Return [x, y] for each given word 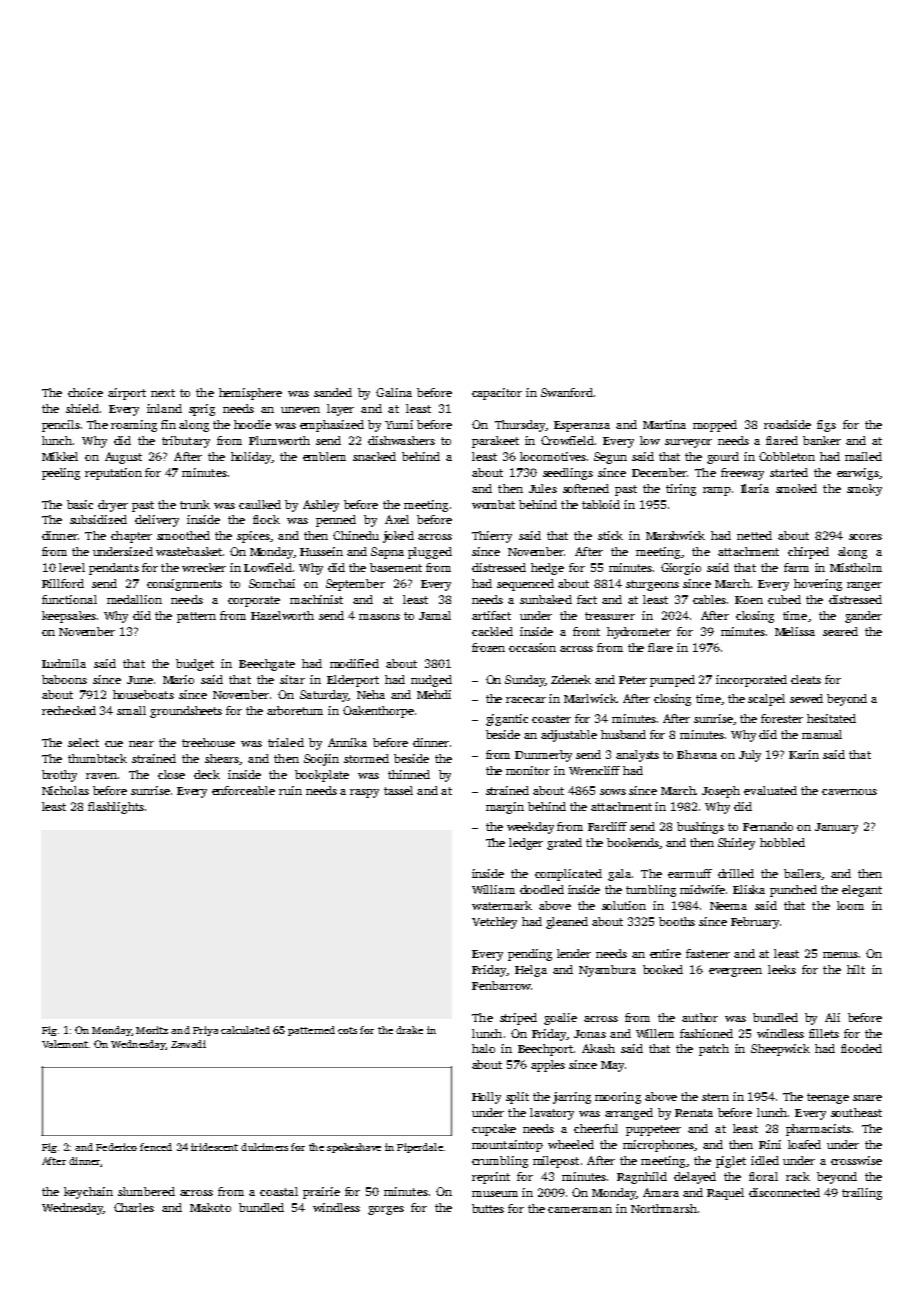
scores [865, 537]
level [72, 567]
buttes [488, 1208]
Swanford [567, 392]
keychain [88, 1193]
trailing [862, 1194]
